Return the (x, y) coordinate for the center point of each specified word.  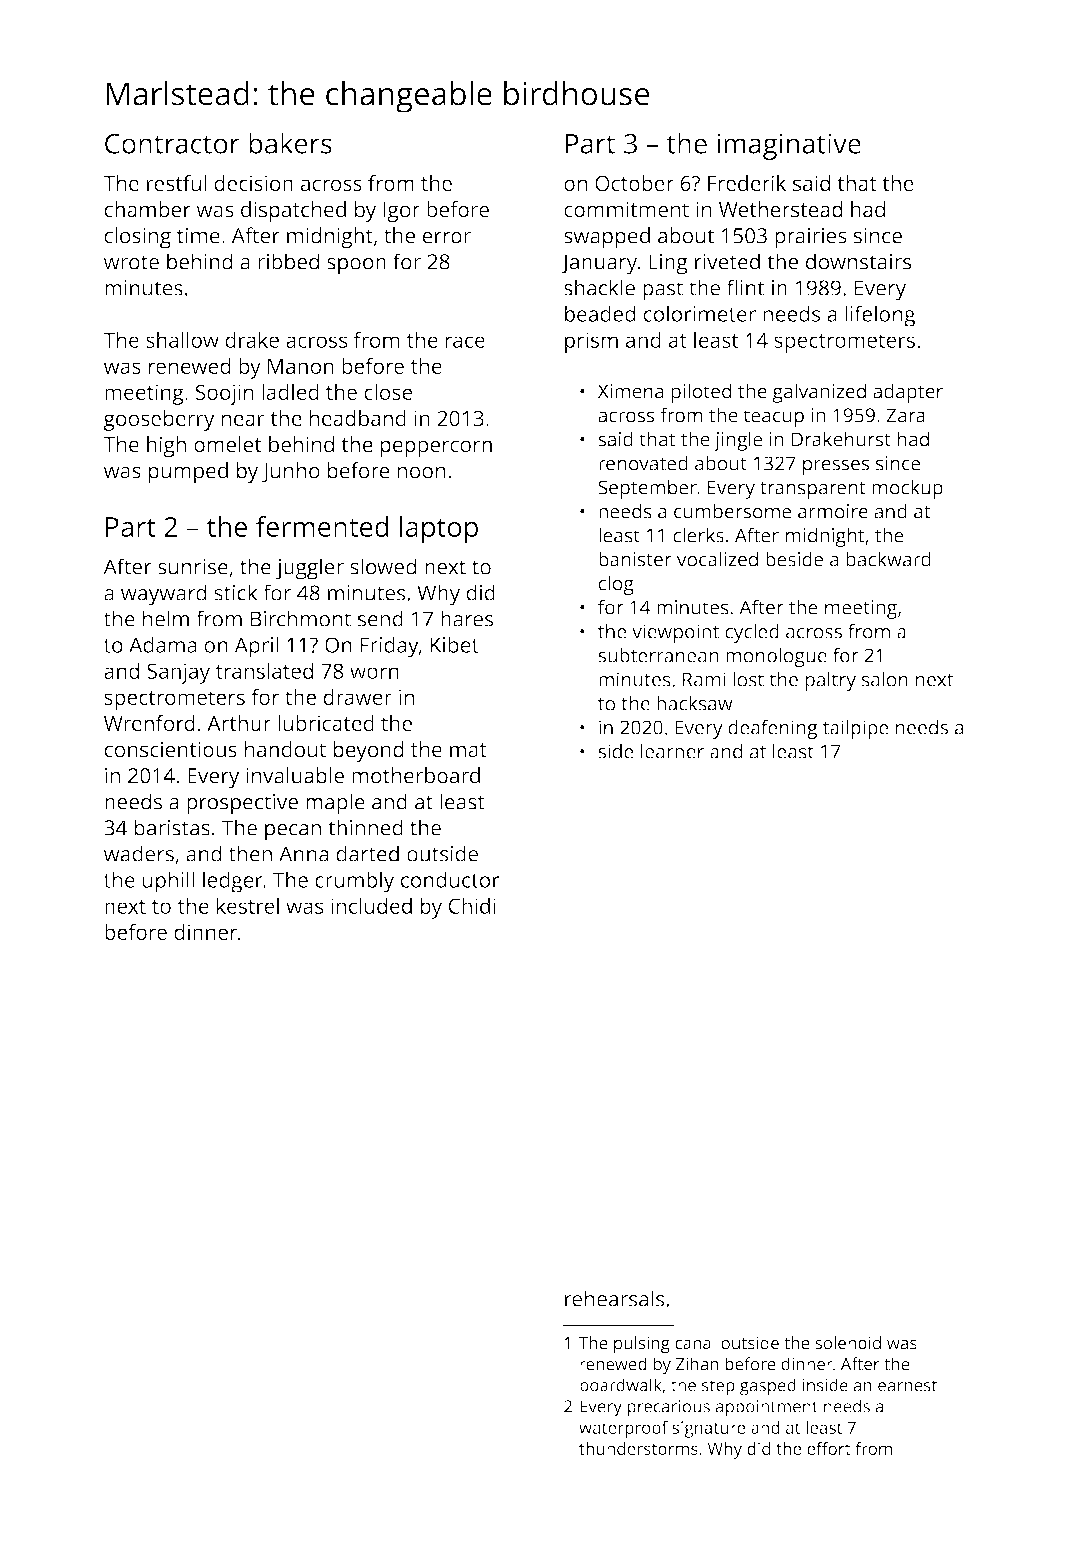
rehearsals (614, 1298)
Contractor (172, 143)
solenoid (848, 1343)
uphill (168, 882)
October (634, 183)
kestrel (248, 905)
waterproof (623, 1429)
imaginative (789, 146)
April (256, 647)
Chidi (472, 905)
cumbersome (732, 511)
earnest (907, 1386)
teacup (773, 418)
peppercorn (436, 448)
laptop (439, 530)
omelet (228, 444)
